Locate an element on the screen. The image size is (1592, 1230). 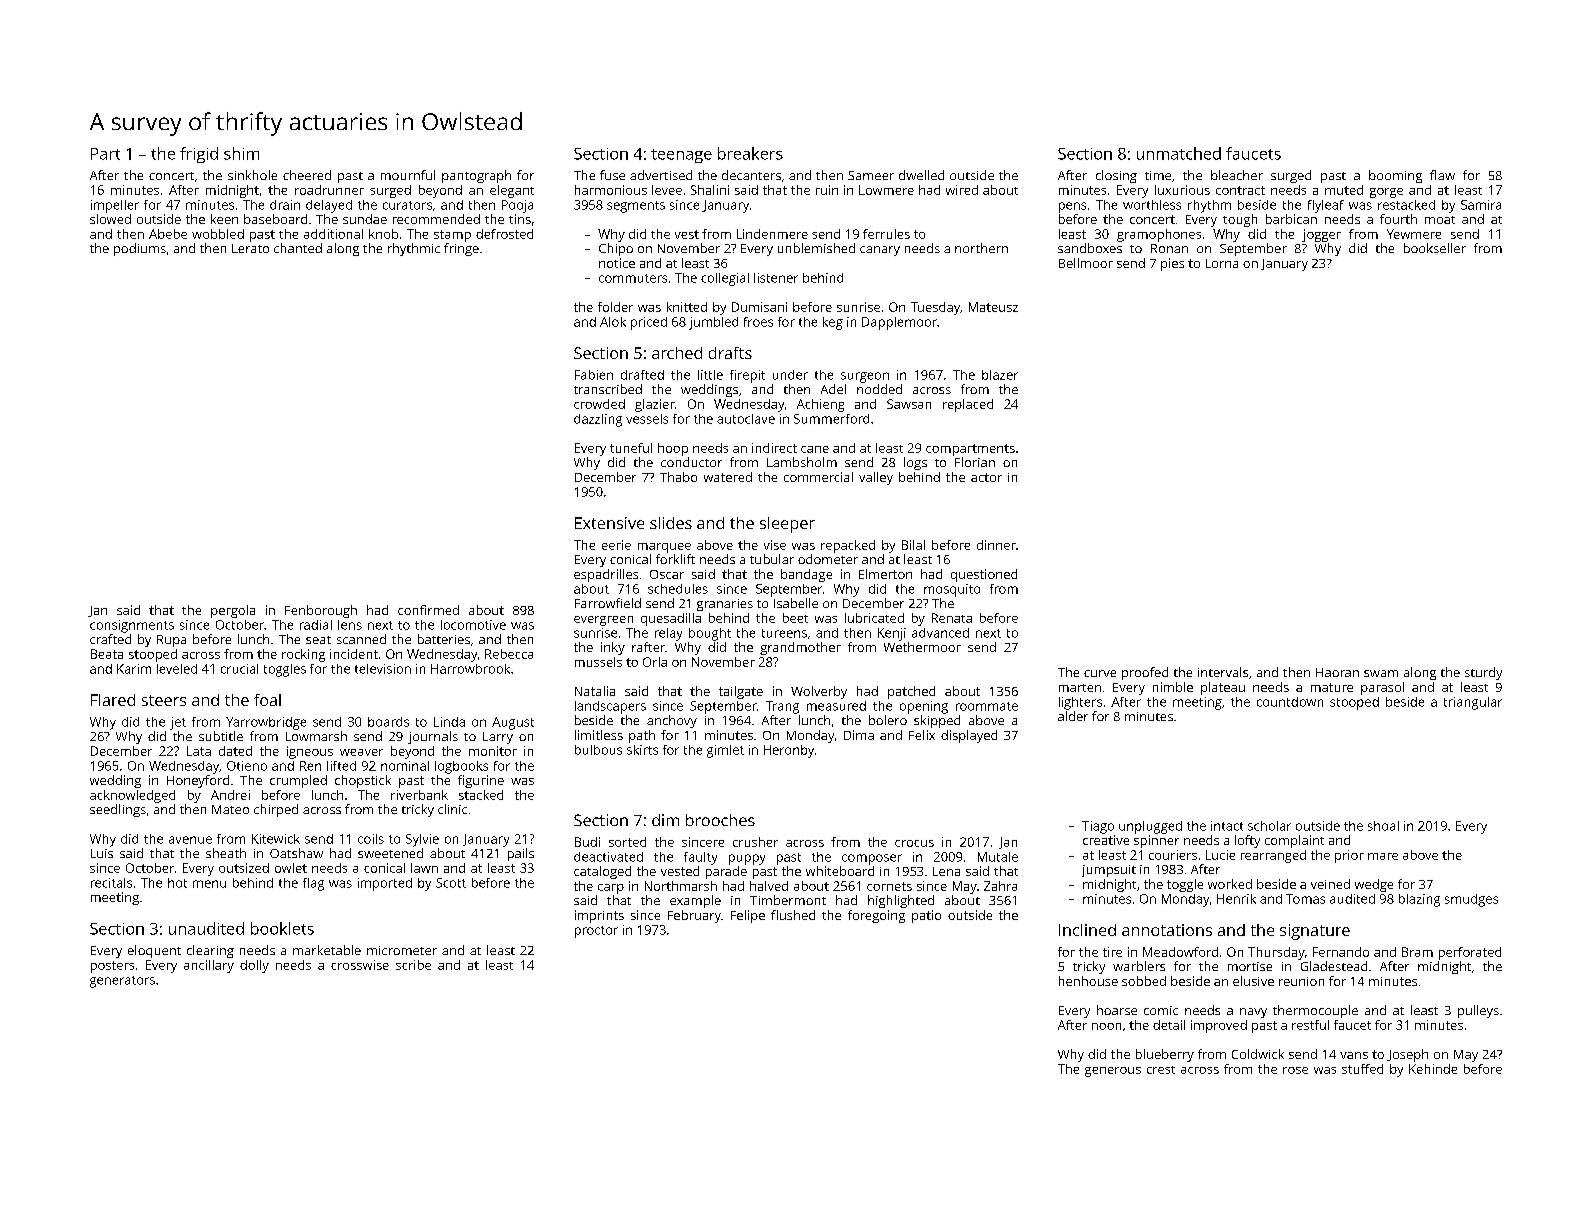
generous is located at coordinates (1113, 1072).
